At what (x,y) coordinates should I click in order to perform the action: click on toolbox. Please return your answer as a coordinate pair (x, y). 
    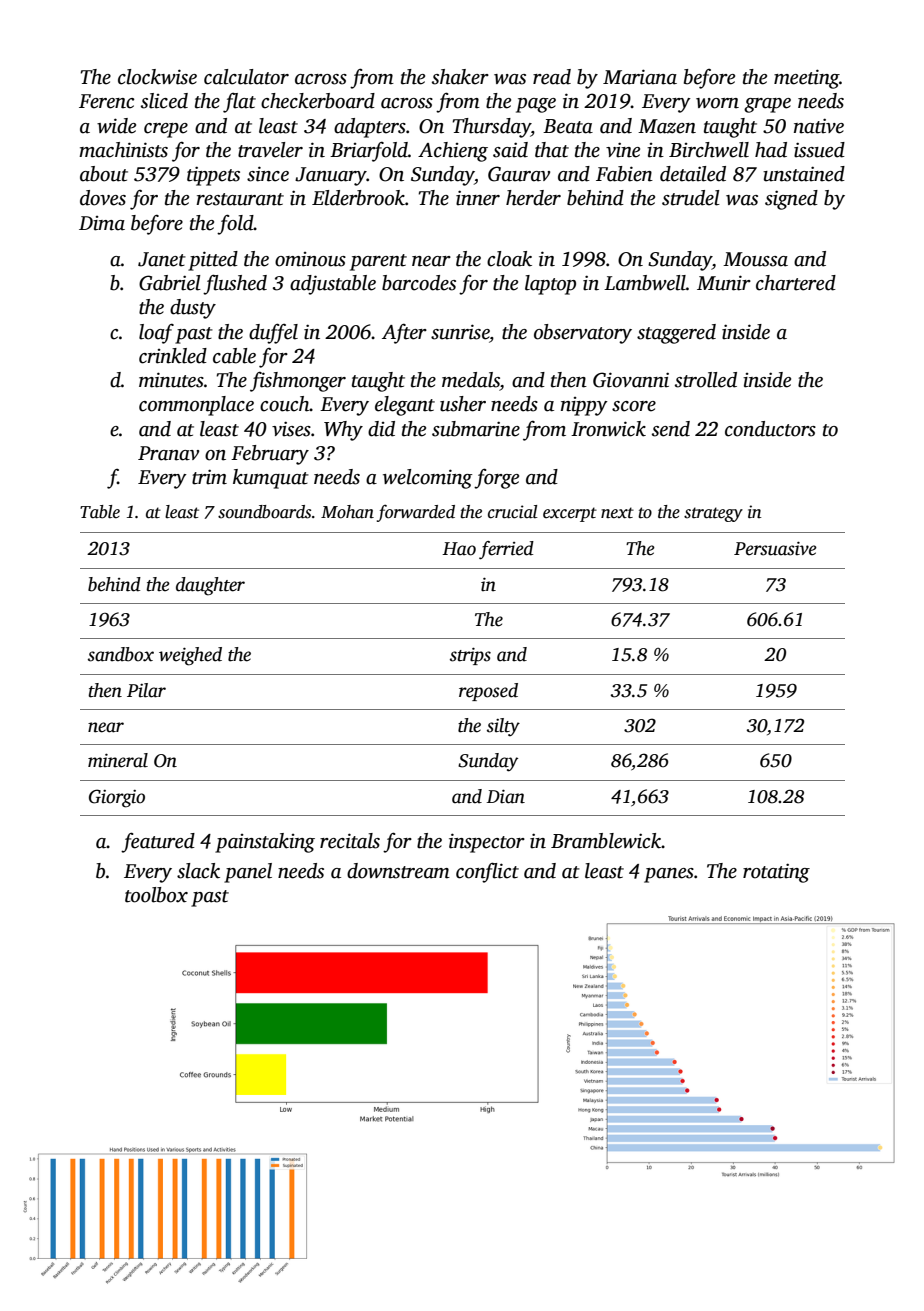
    Looking at the image, I should click on (156, 895).
